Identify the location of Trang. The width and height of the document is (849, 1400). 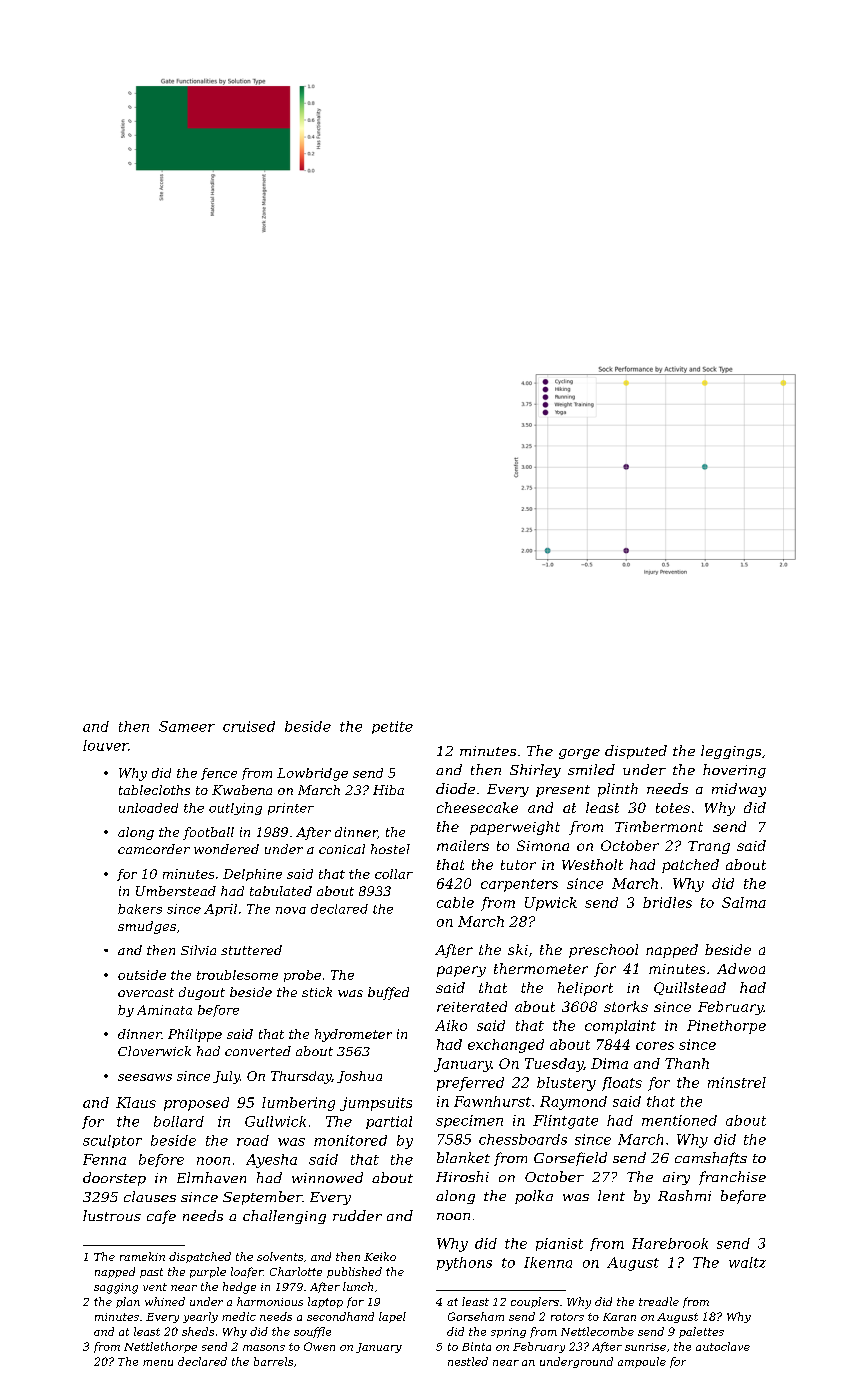
(709, 847).
